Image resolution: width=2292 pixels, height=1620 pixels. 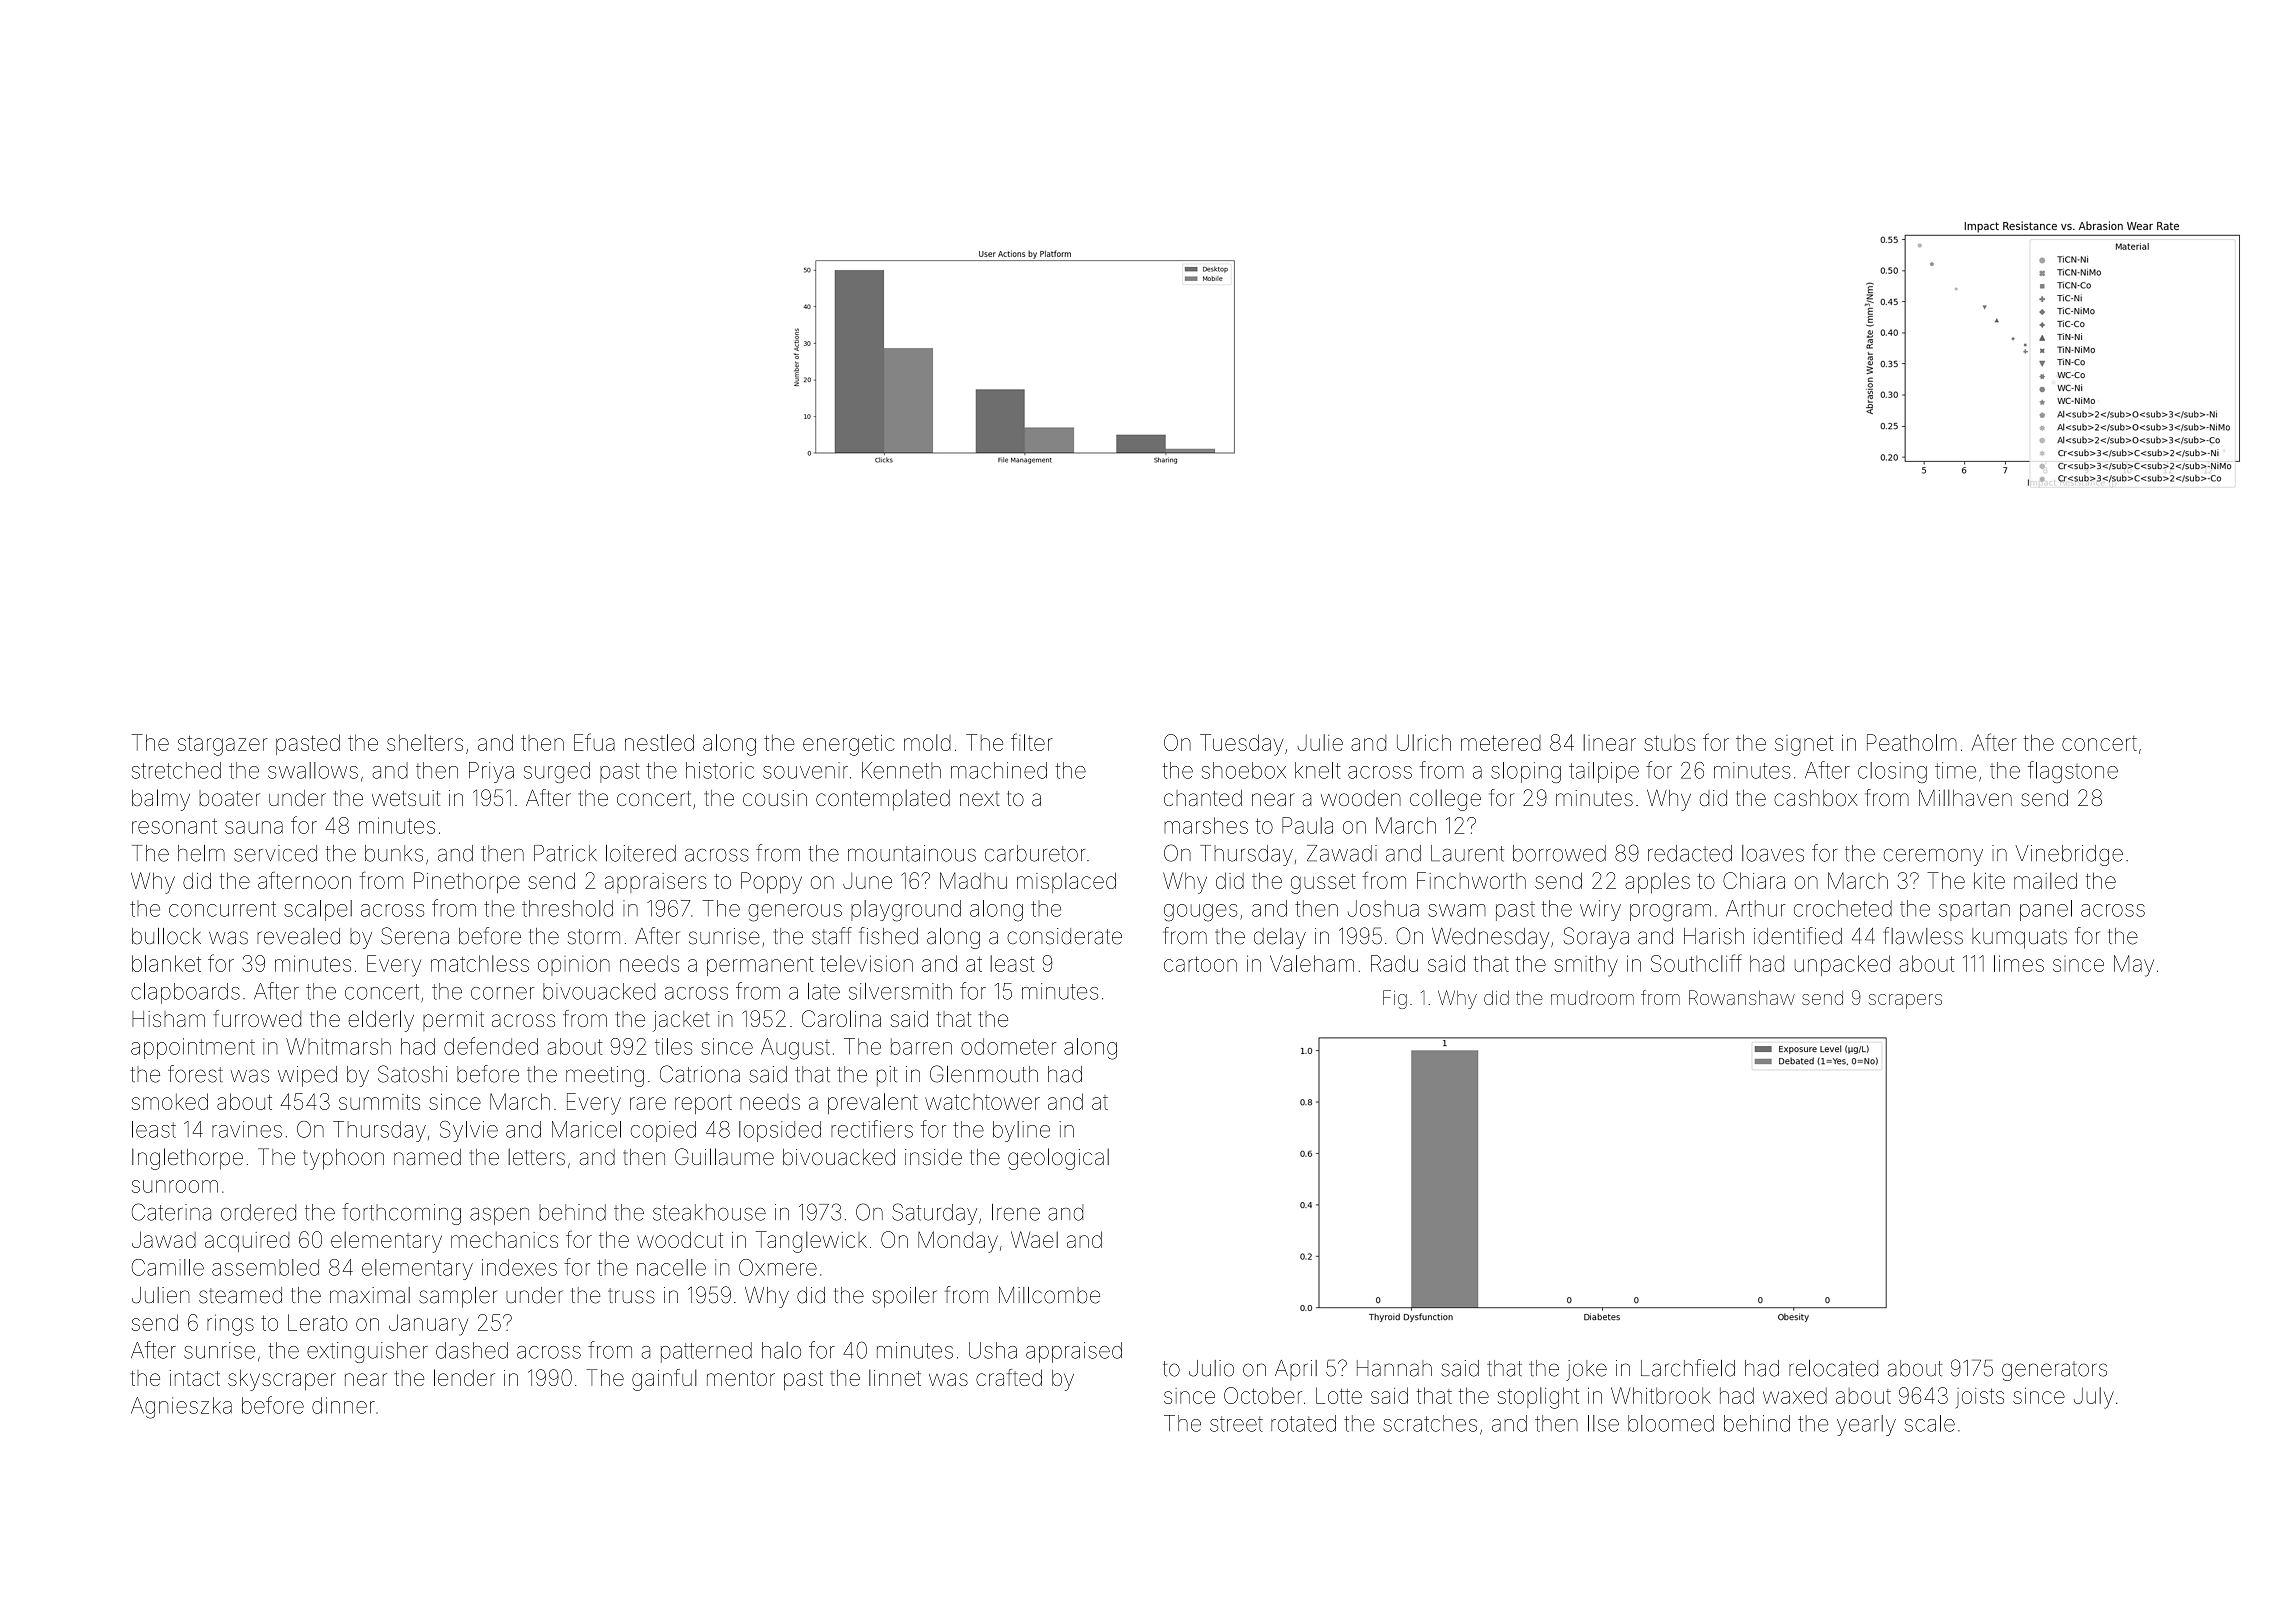 I want to click on geological, so click(x=1058, y=1159).
